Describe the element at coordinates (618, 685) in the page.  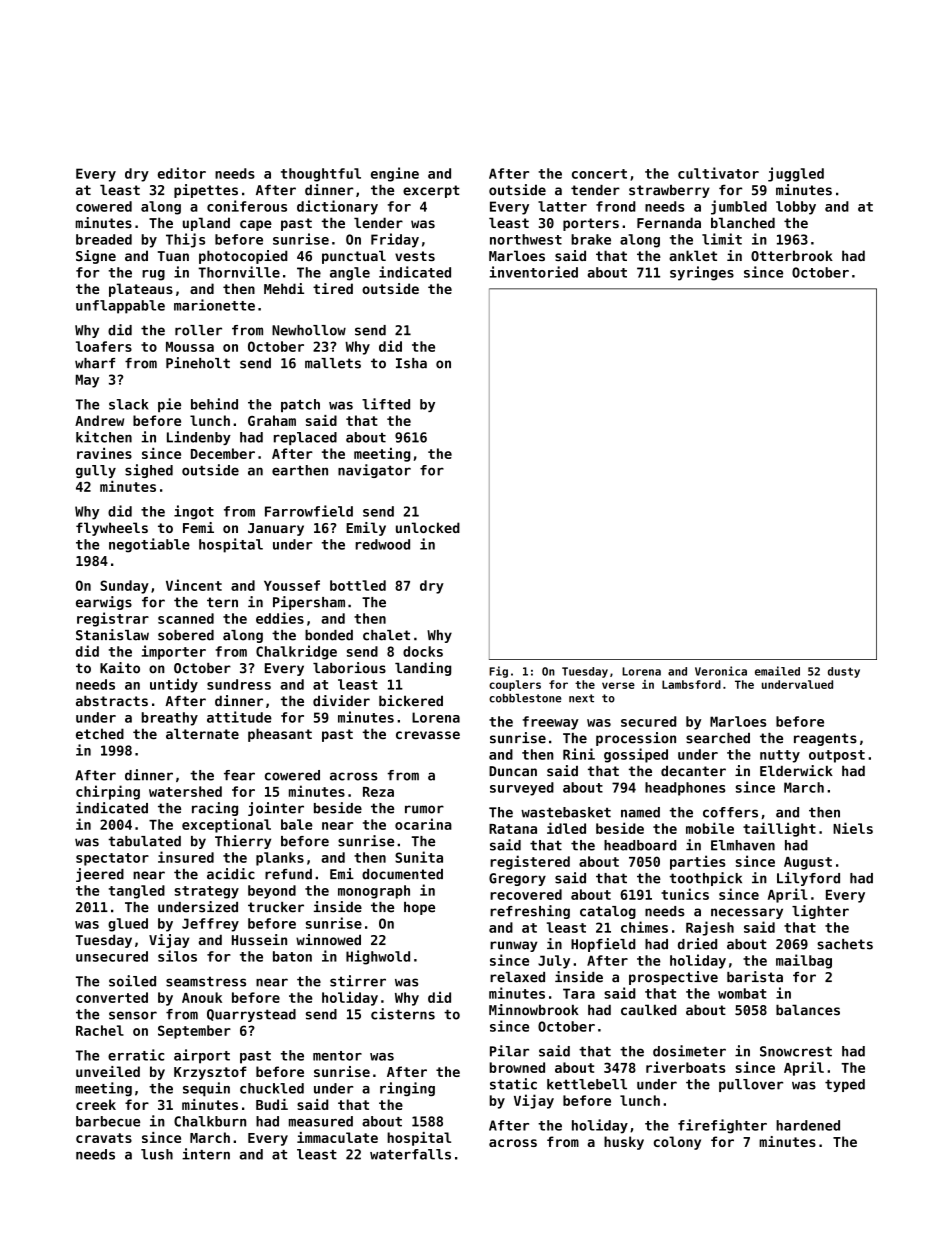
I see `verse` at that location.
